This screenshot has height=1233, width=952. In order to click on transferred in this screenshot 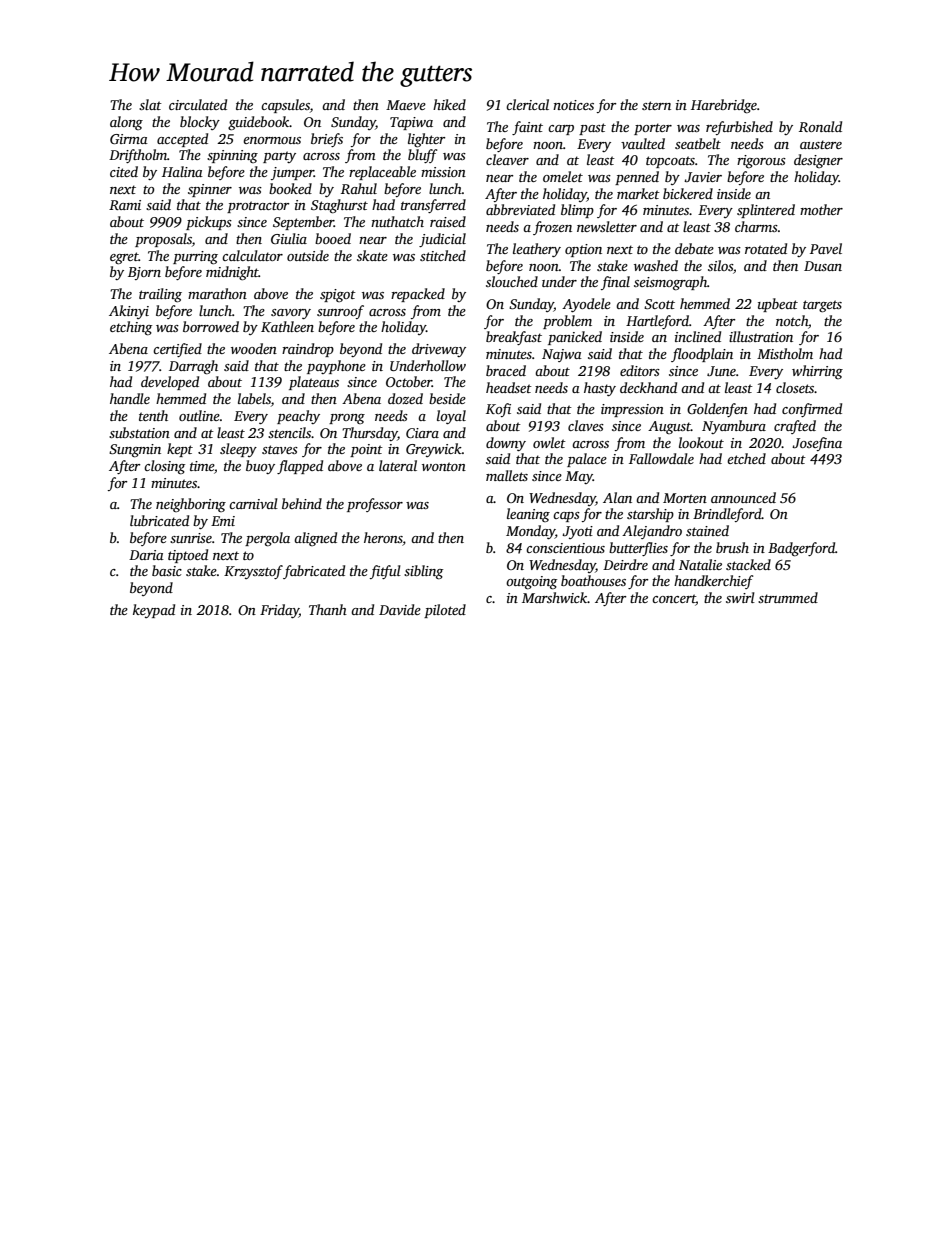, I will do `click(433, 206)`.
